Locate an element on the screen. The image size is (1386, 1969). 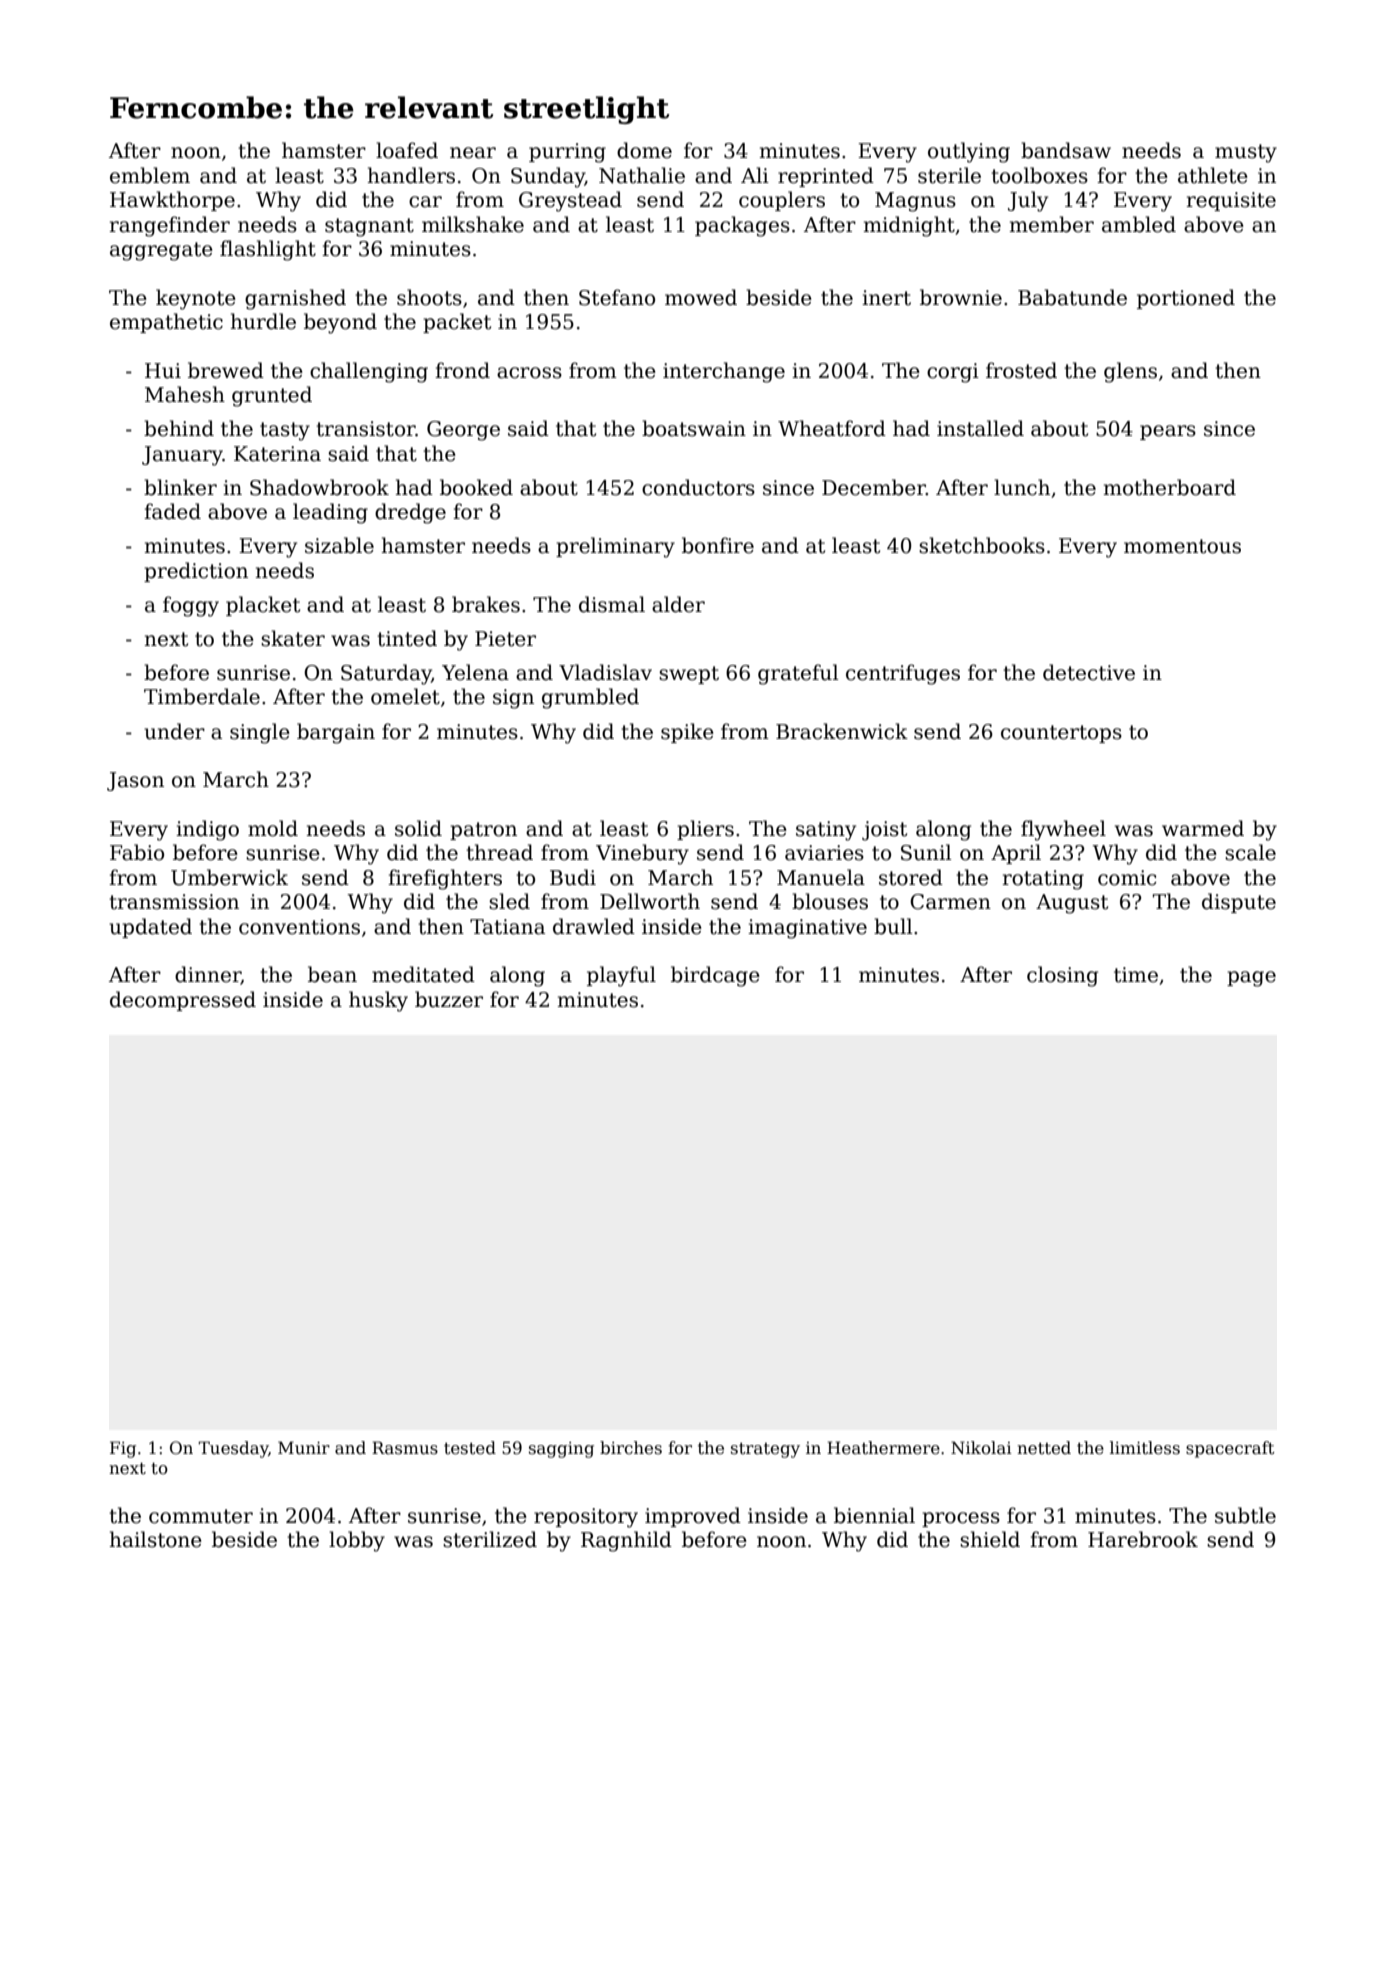
closing is located at coordinates (1062, 976).
